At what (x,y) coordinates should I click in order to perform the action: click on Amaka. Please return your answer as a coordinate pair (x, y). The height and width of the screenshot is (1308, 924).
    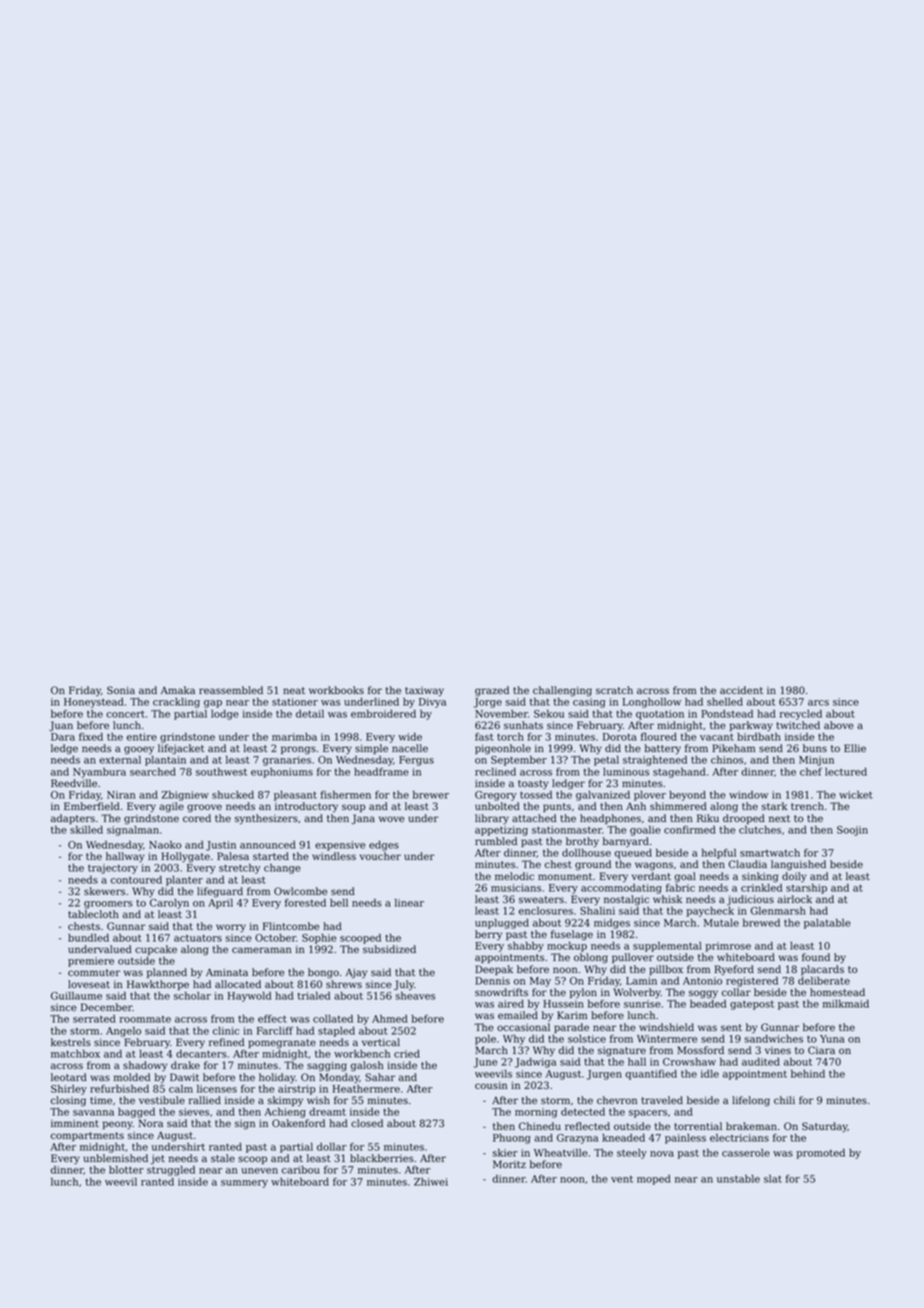
    Looking at the image, I should click on (178, 690).
